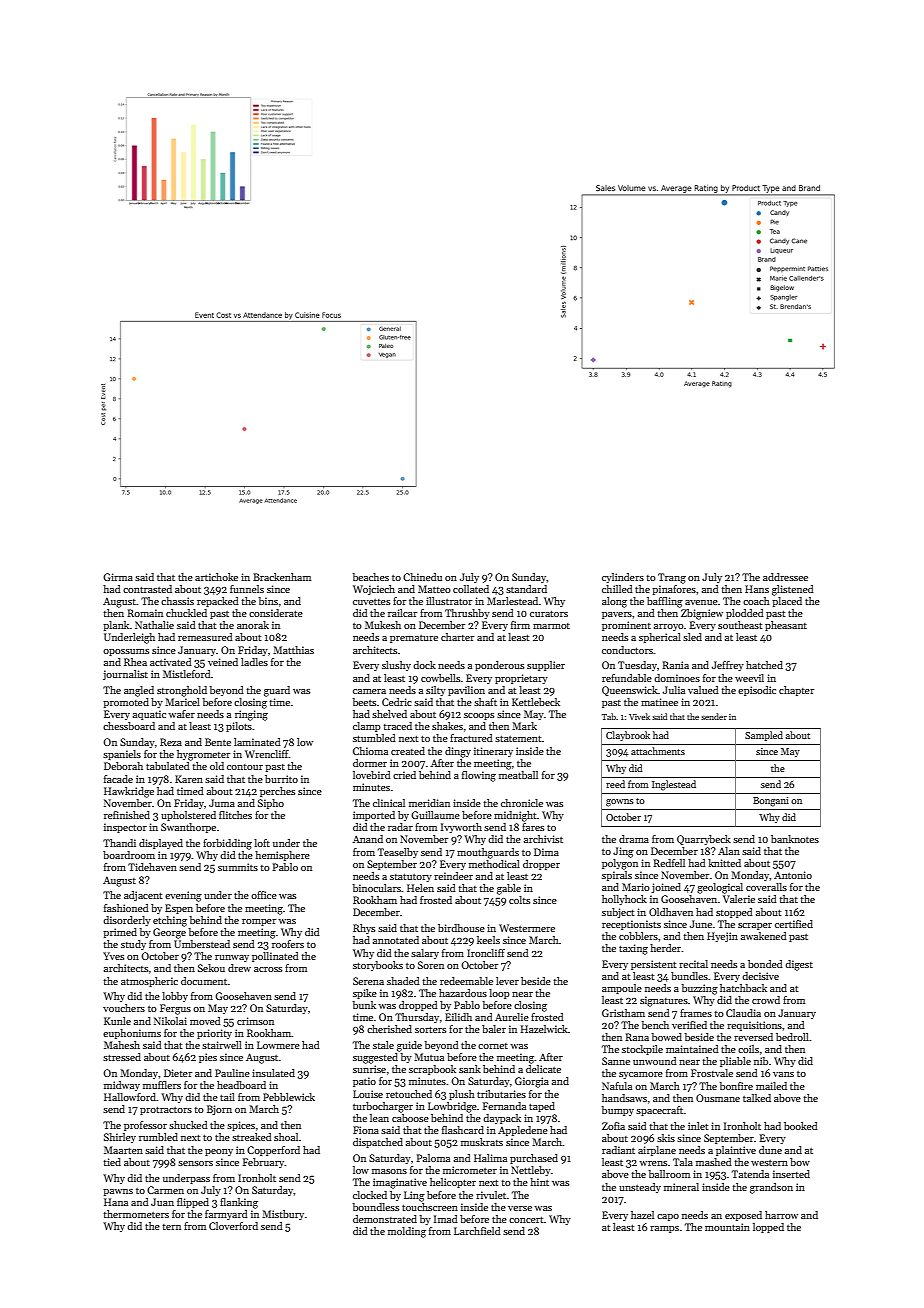  Describe the element at coordinates (639, 716) in the screenshot. I see `Vivek` at that location.
